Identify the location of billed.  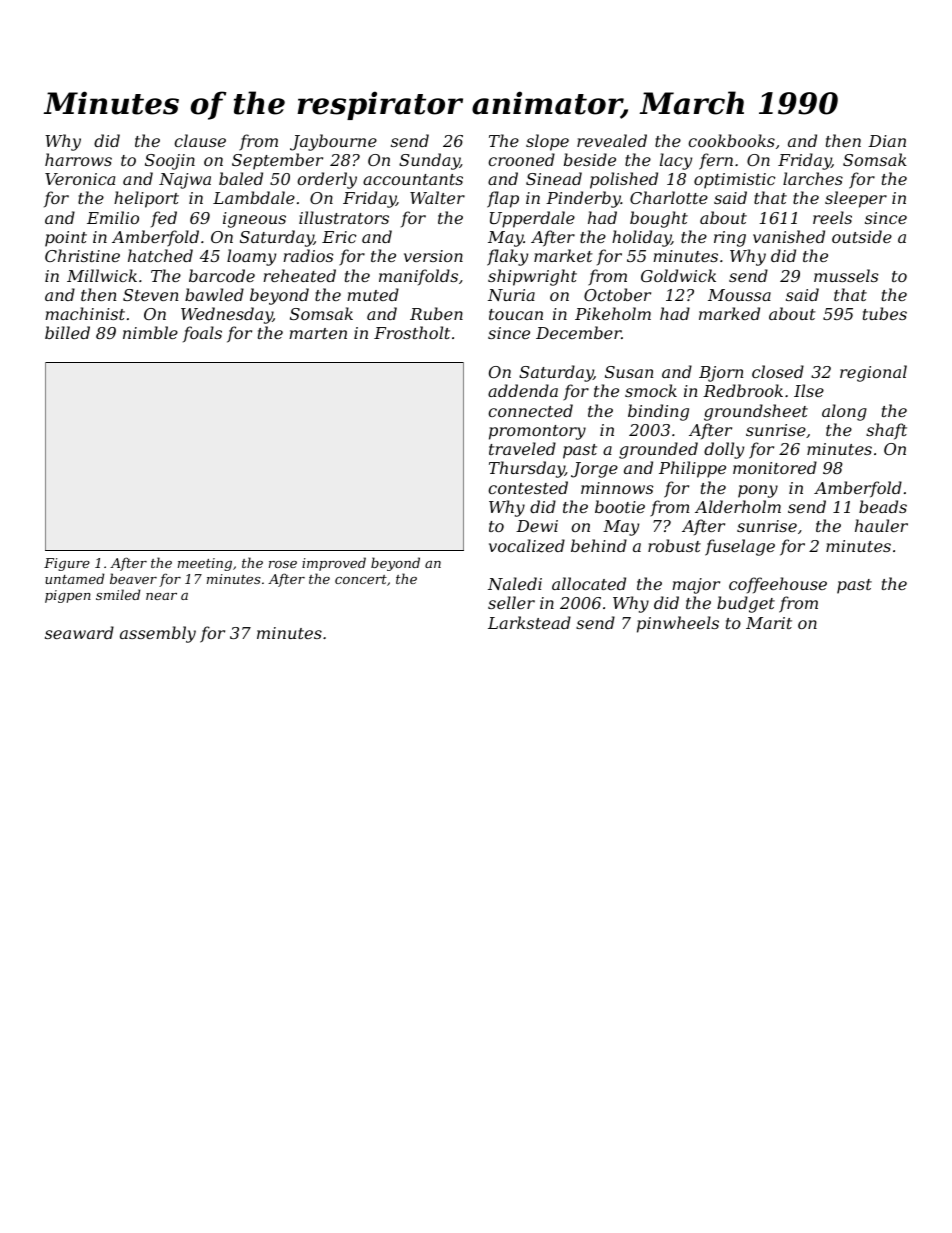
(67, 332).
